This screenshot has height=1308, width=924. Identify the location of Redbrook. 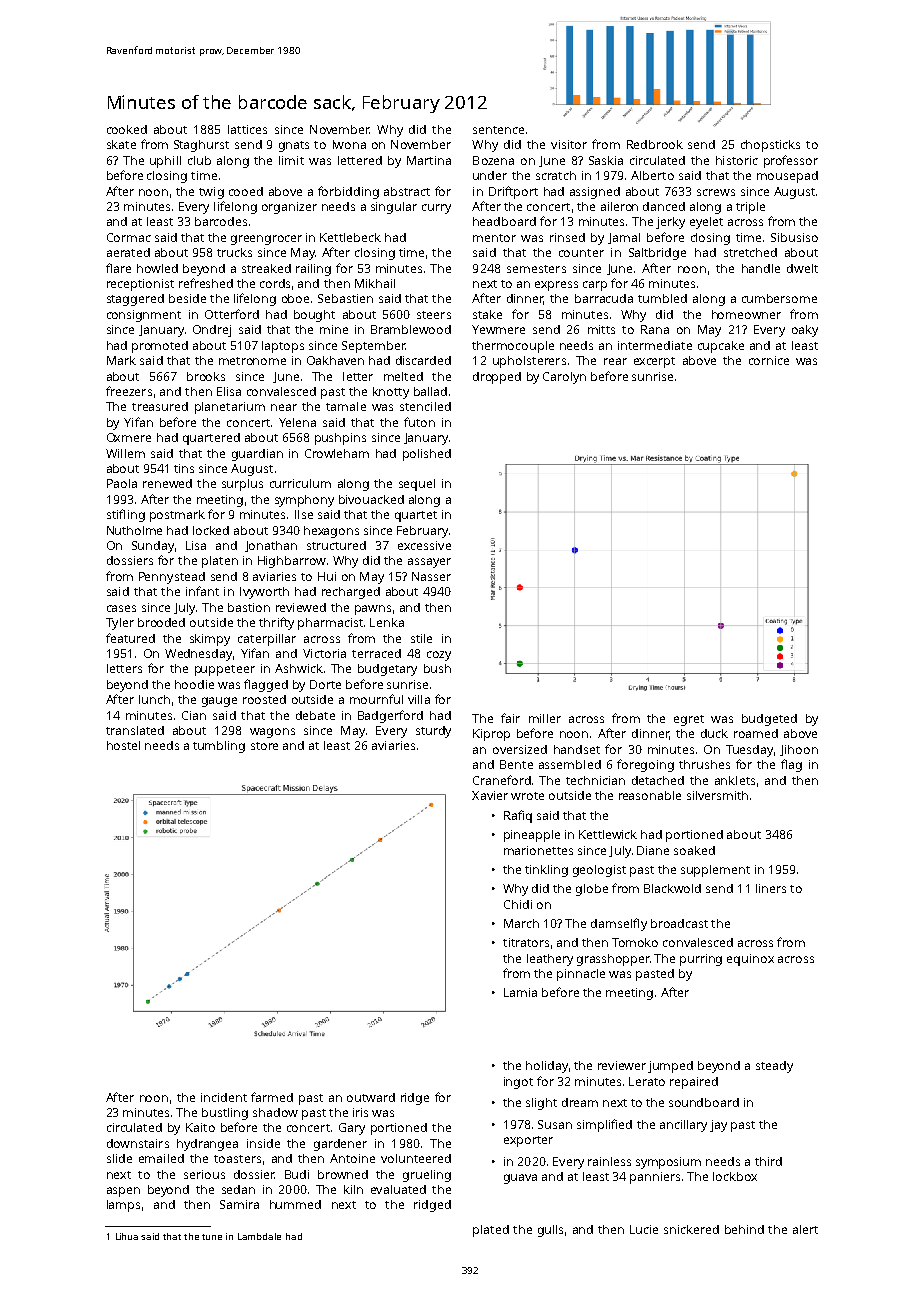
(655, 144).
